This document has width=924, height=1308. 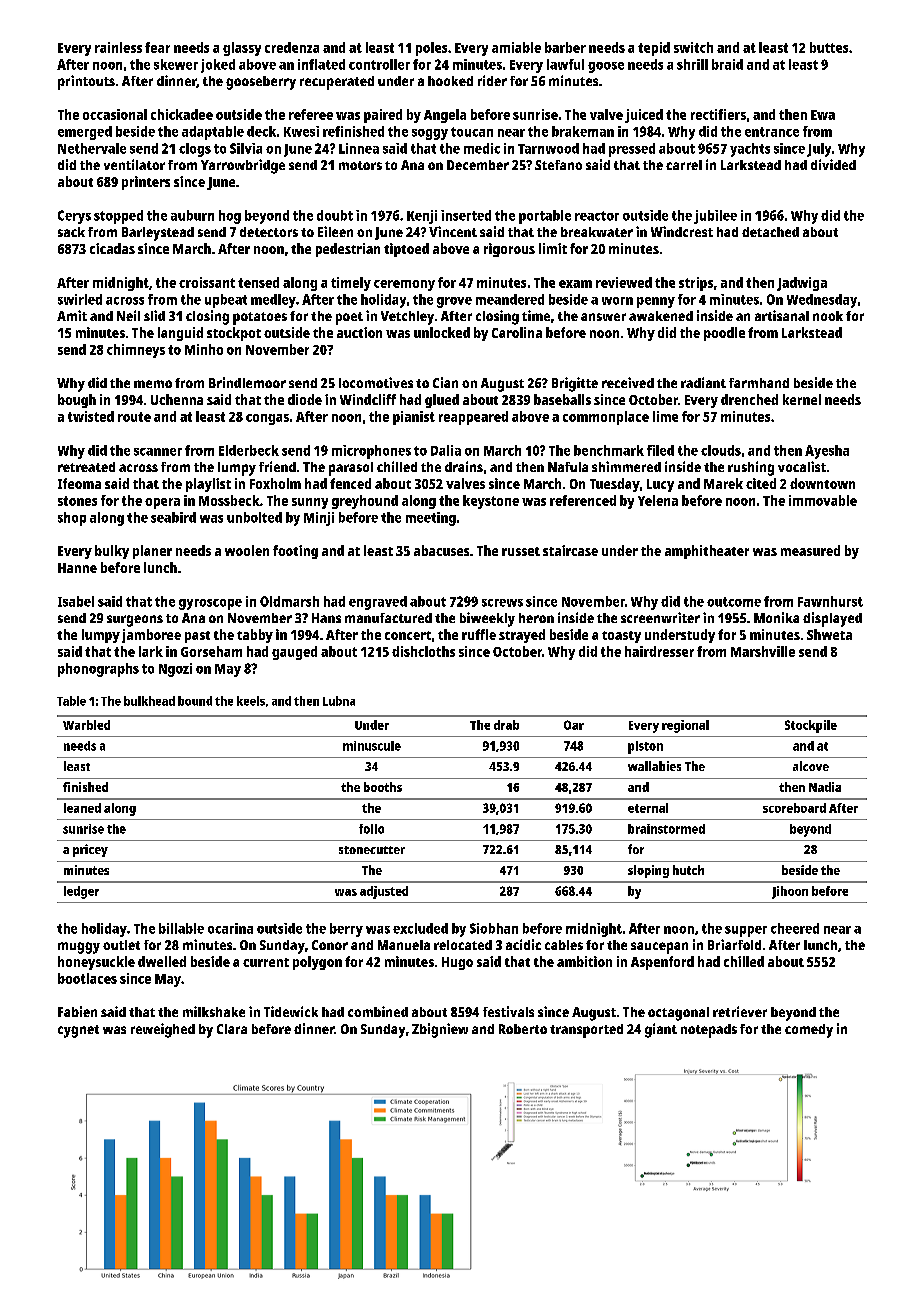 What do you see at coordinates (86, 82) in the document?
I see `printouts` at bounding box center [86, 82].
